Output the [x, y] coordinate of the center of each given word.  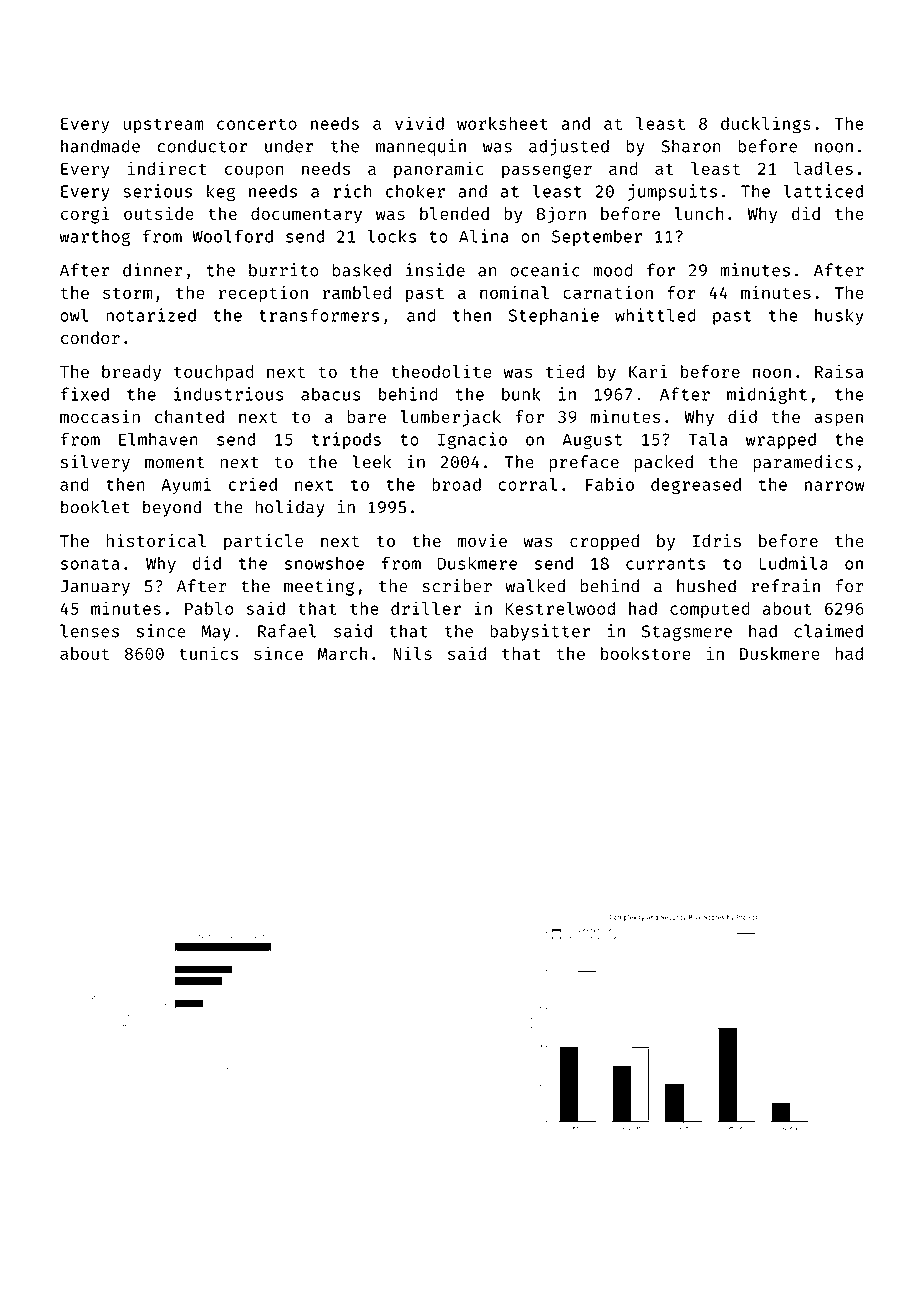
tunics [208, 653]
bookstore [646, 653]
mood [612, 270]
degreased [696, 486]
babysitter [540, 632]
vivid [419, 123]
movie [482, 541]
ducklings [766, 125]
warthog [95, 237]
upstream [163, 126]
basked [362, 270]
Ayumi [186, 485]
